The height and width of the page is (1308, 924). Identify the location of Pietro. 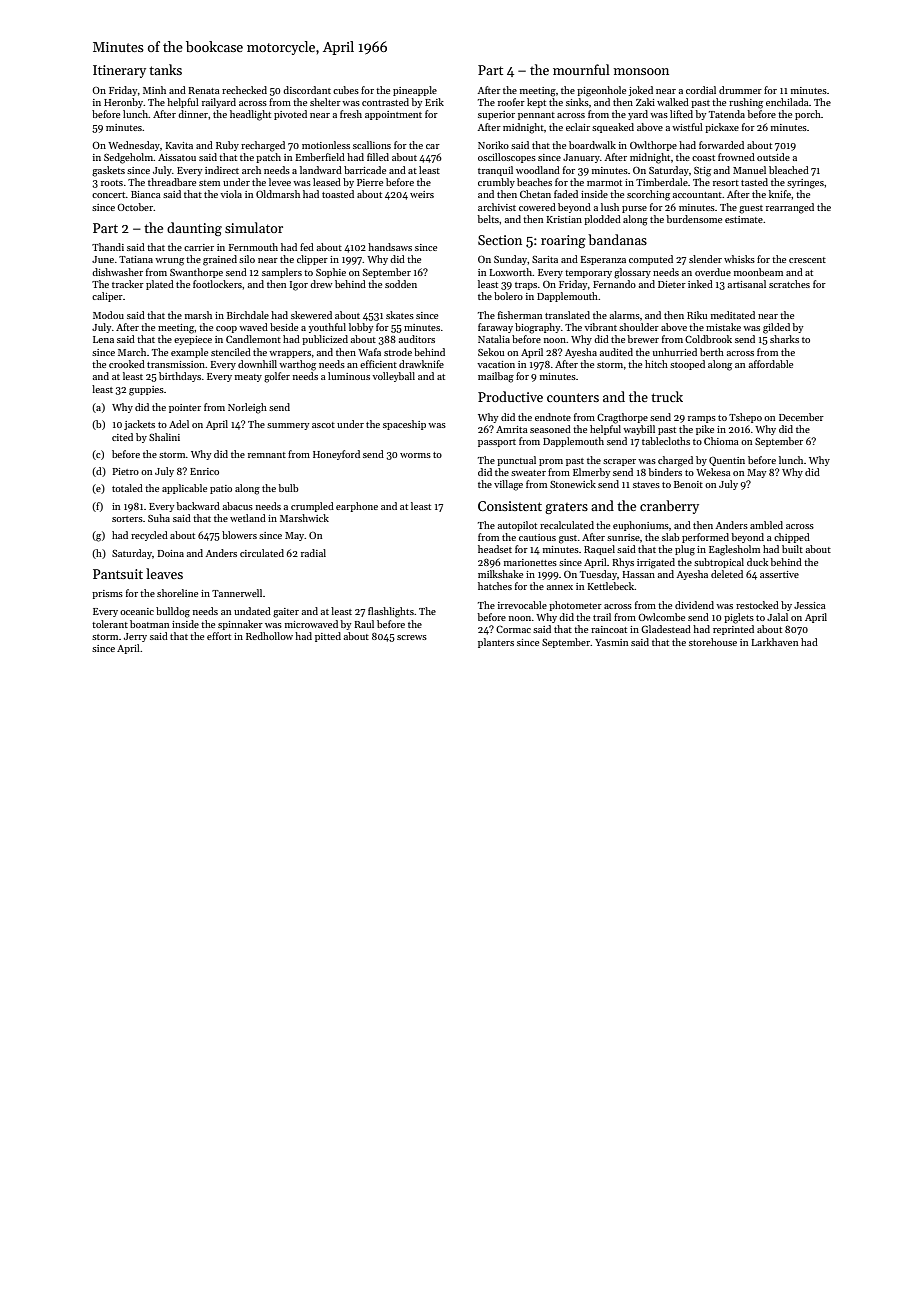
(125, 471).
